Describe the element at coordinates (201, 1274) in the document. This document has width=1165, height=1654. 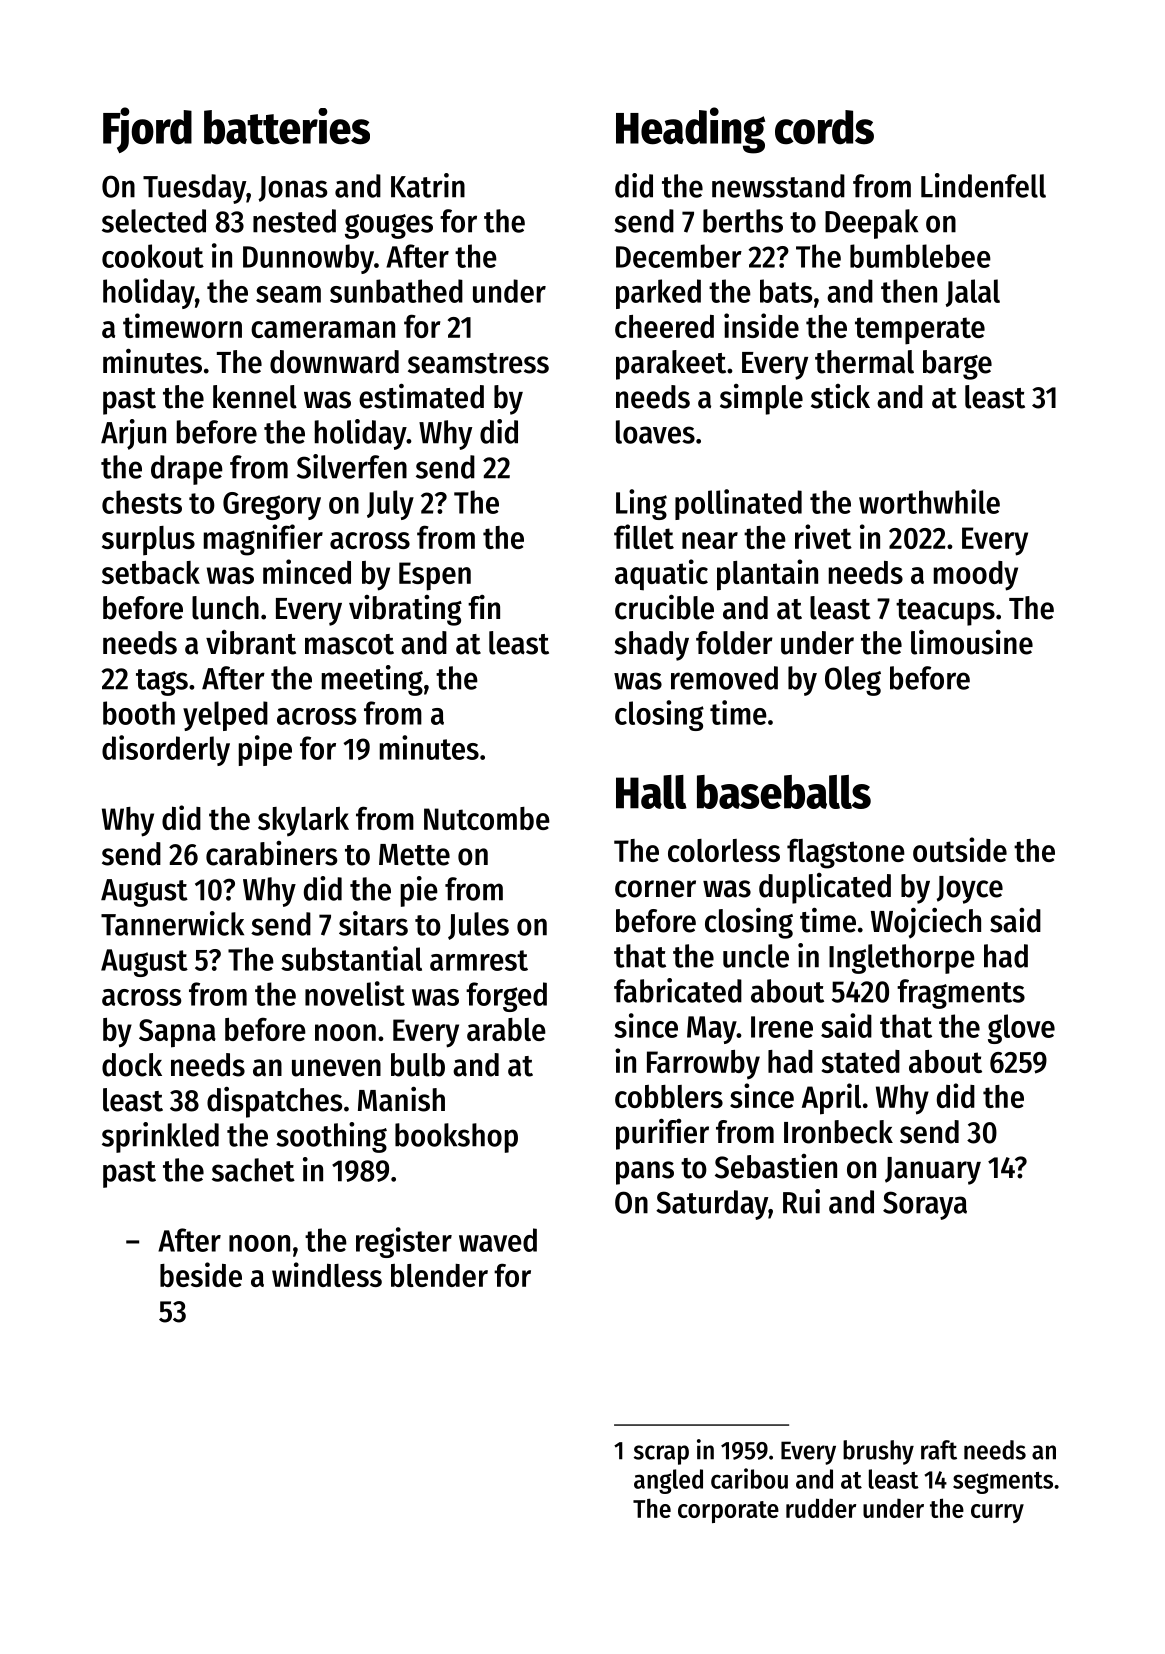
I see `beside` at that location.
